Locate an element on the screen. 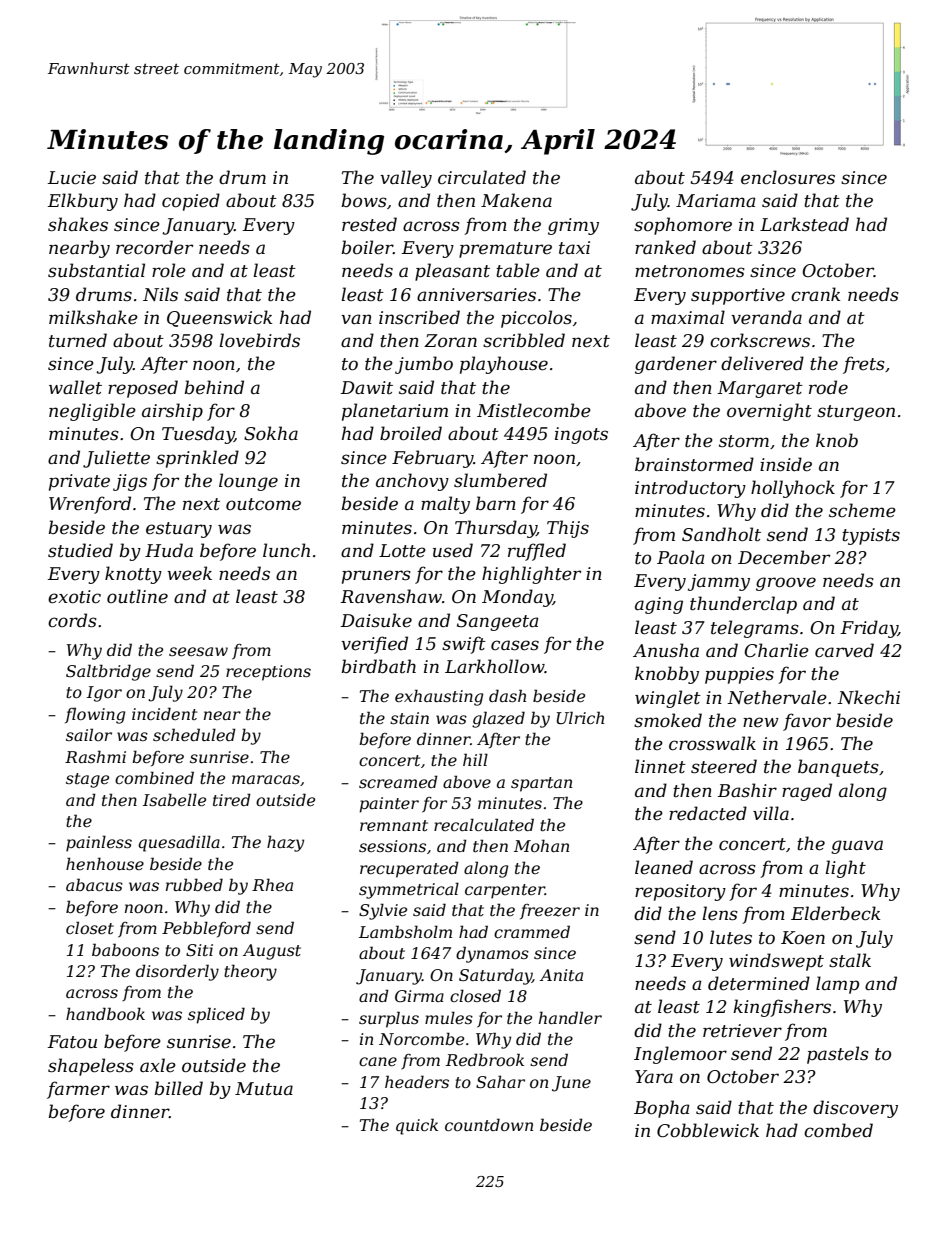 The image size is (952, 1233). seesaw is located at coordinates (198, 651).
